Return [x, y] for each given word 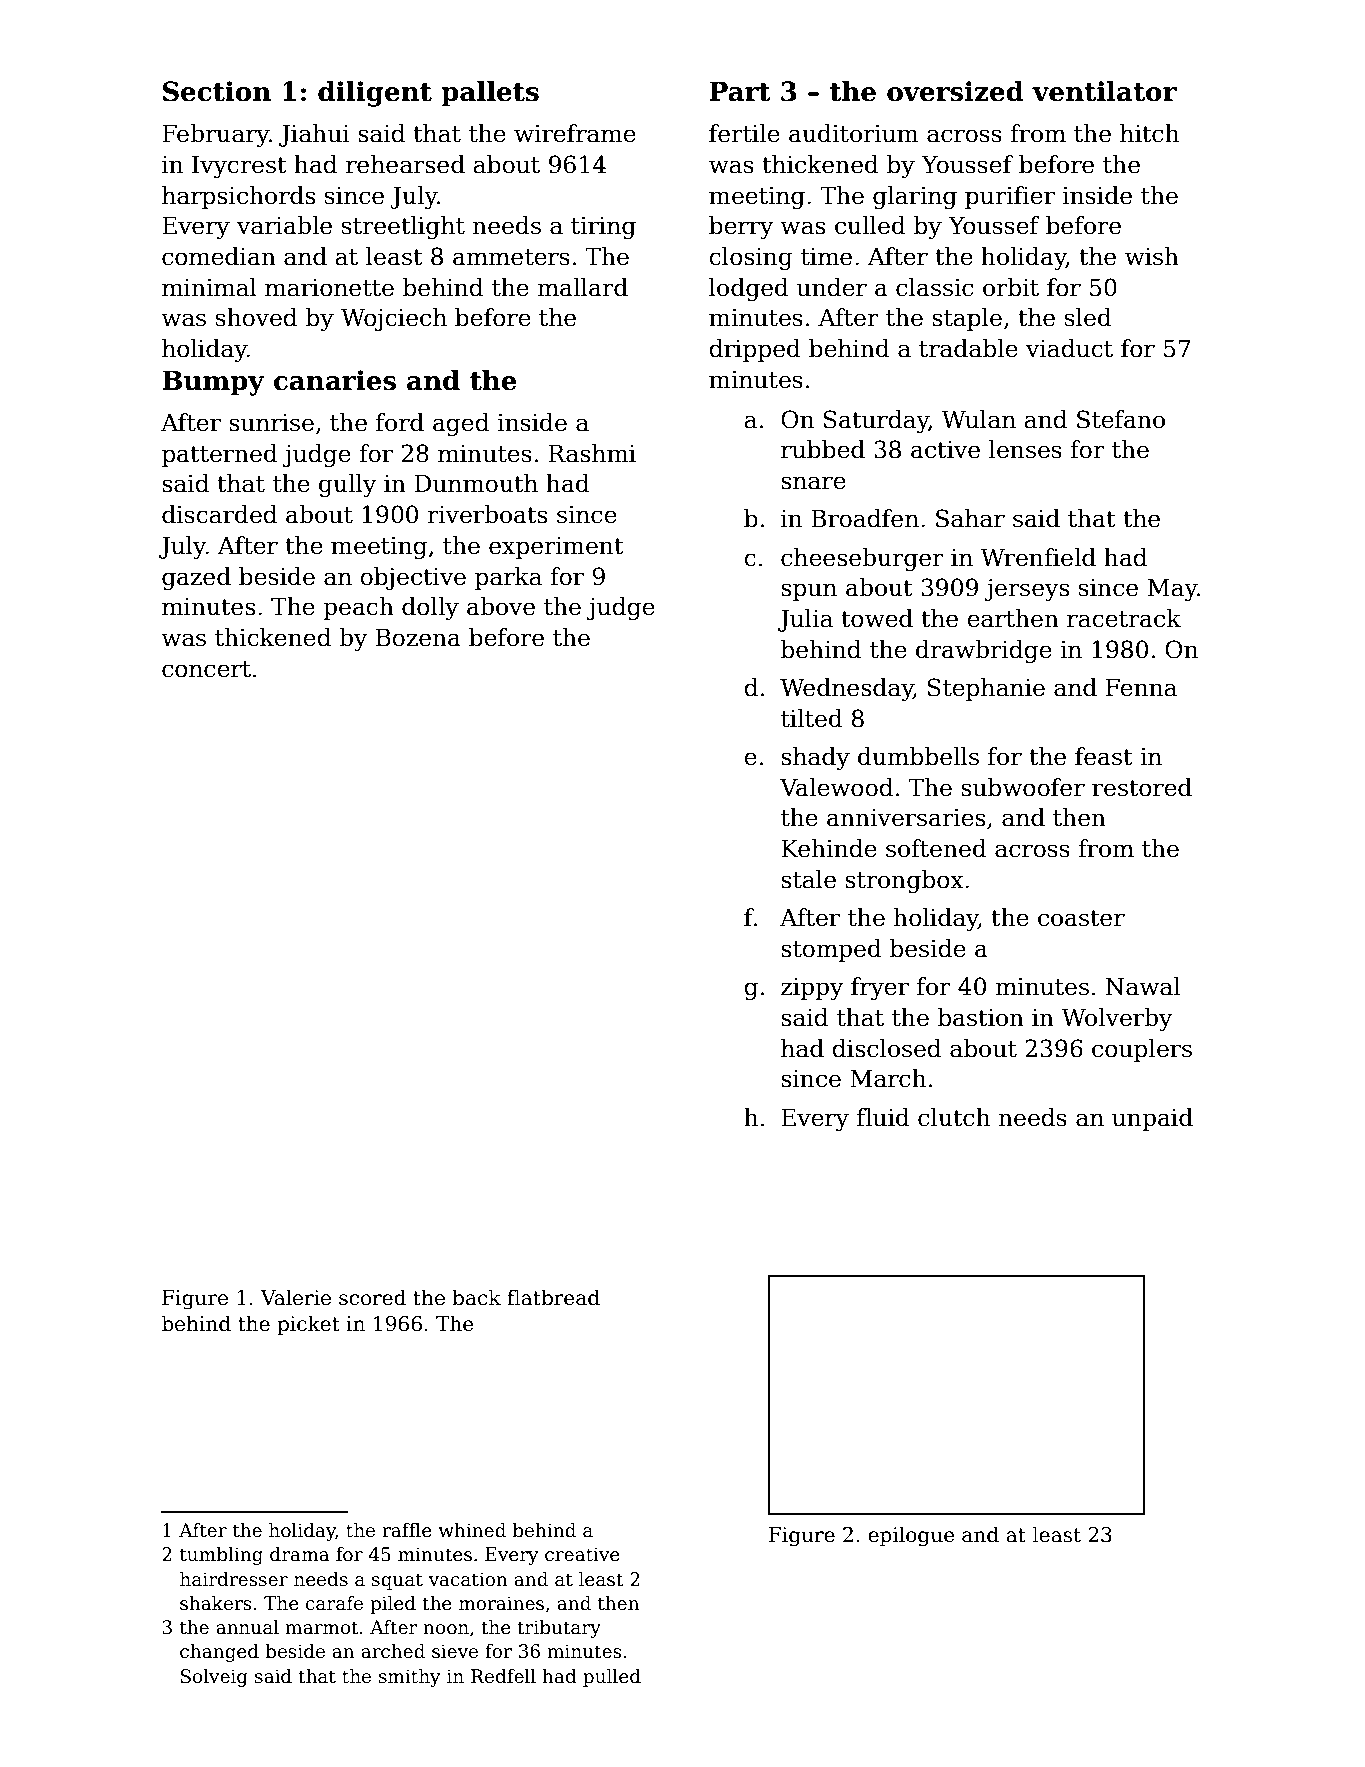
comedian [219, 256]
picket [308, 1325]
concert [206, 669]
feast [1104, 756]
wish [1152, 256]
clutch [954, 1117]
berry [741, 227]
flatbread [553, 1297]
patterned [220, 455]
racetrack [1124, 618]
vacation [468, 1579]
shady [815, 758]
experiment [556, 548]
